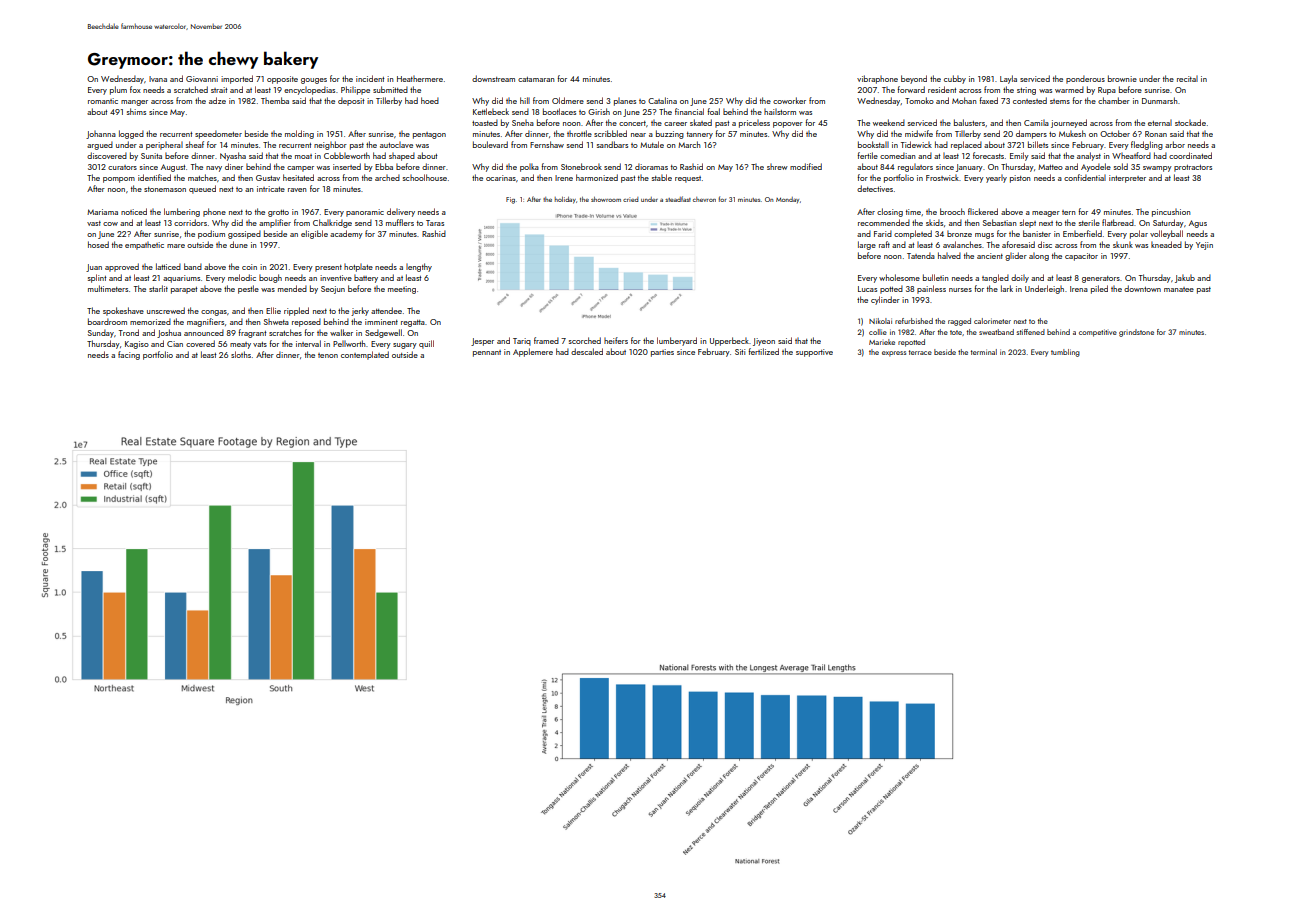 The image size is (1308, 924). What do you see at coordinates (260, 344) in the document?
I see `vats` at bounding box center [260, 344].
